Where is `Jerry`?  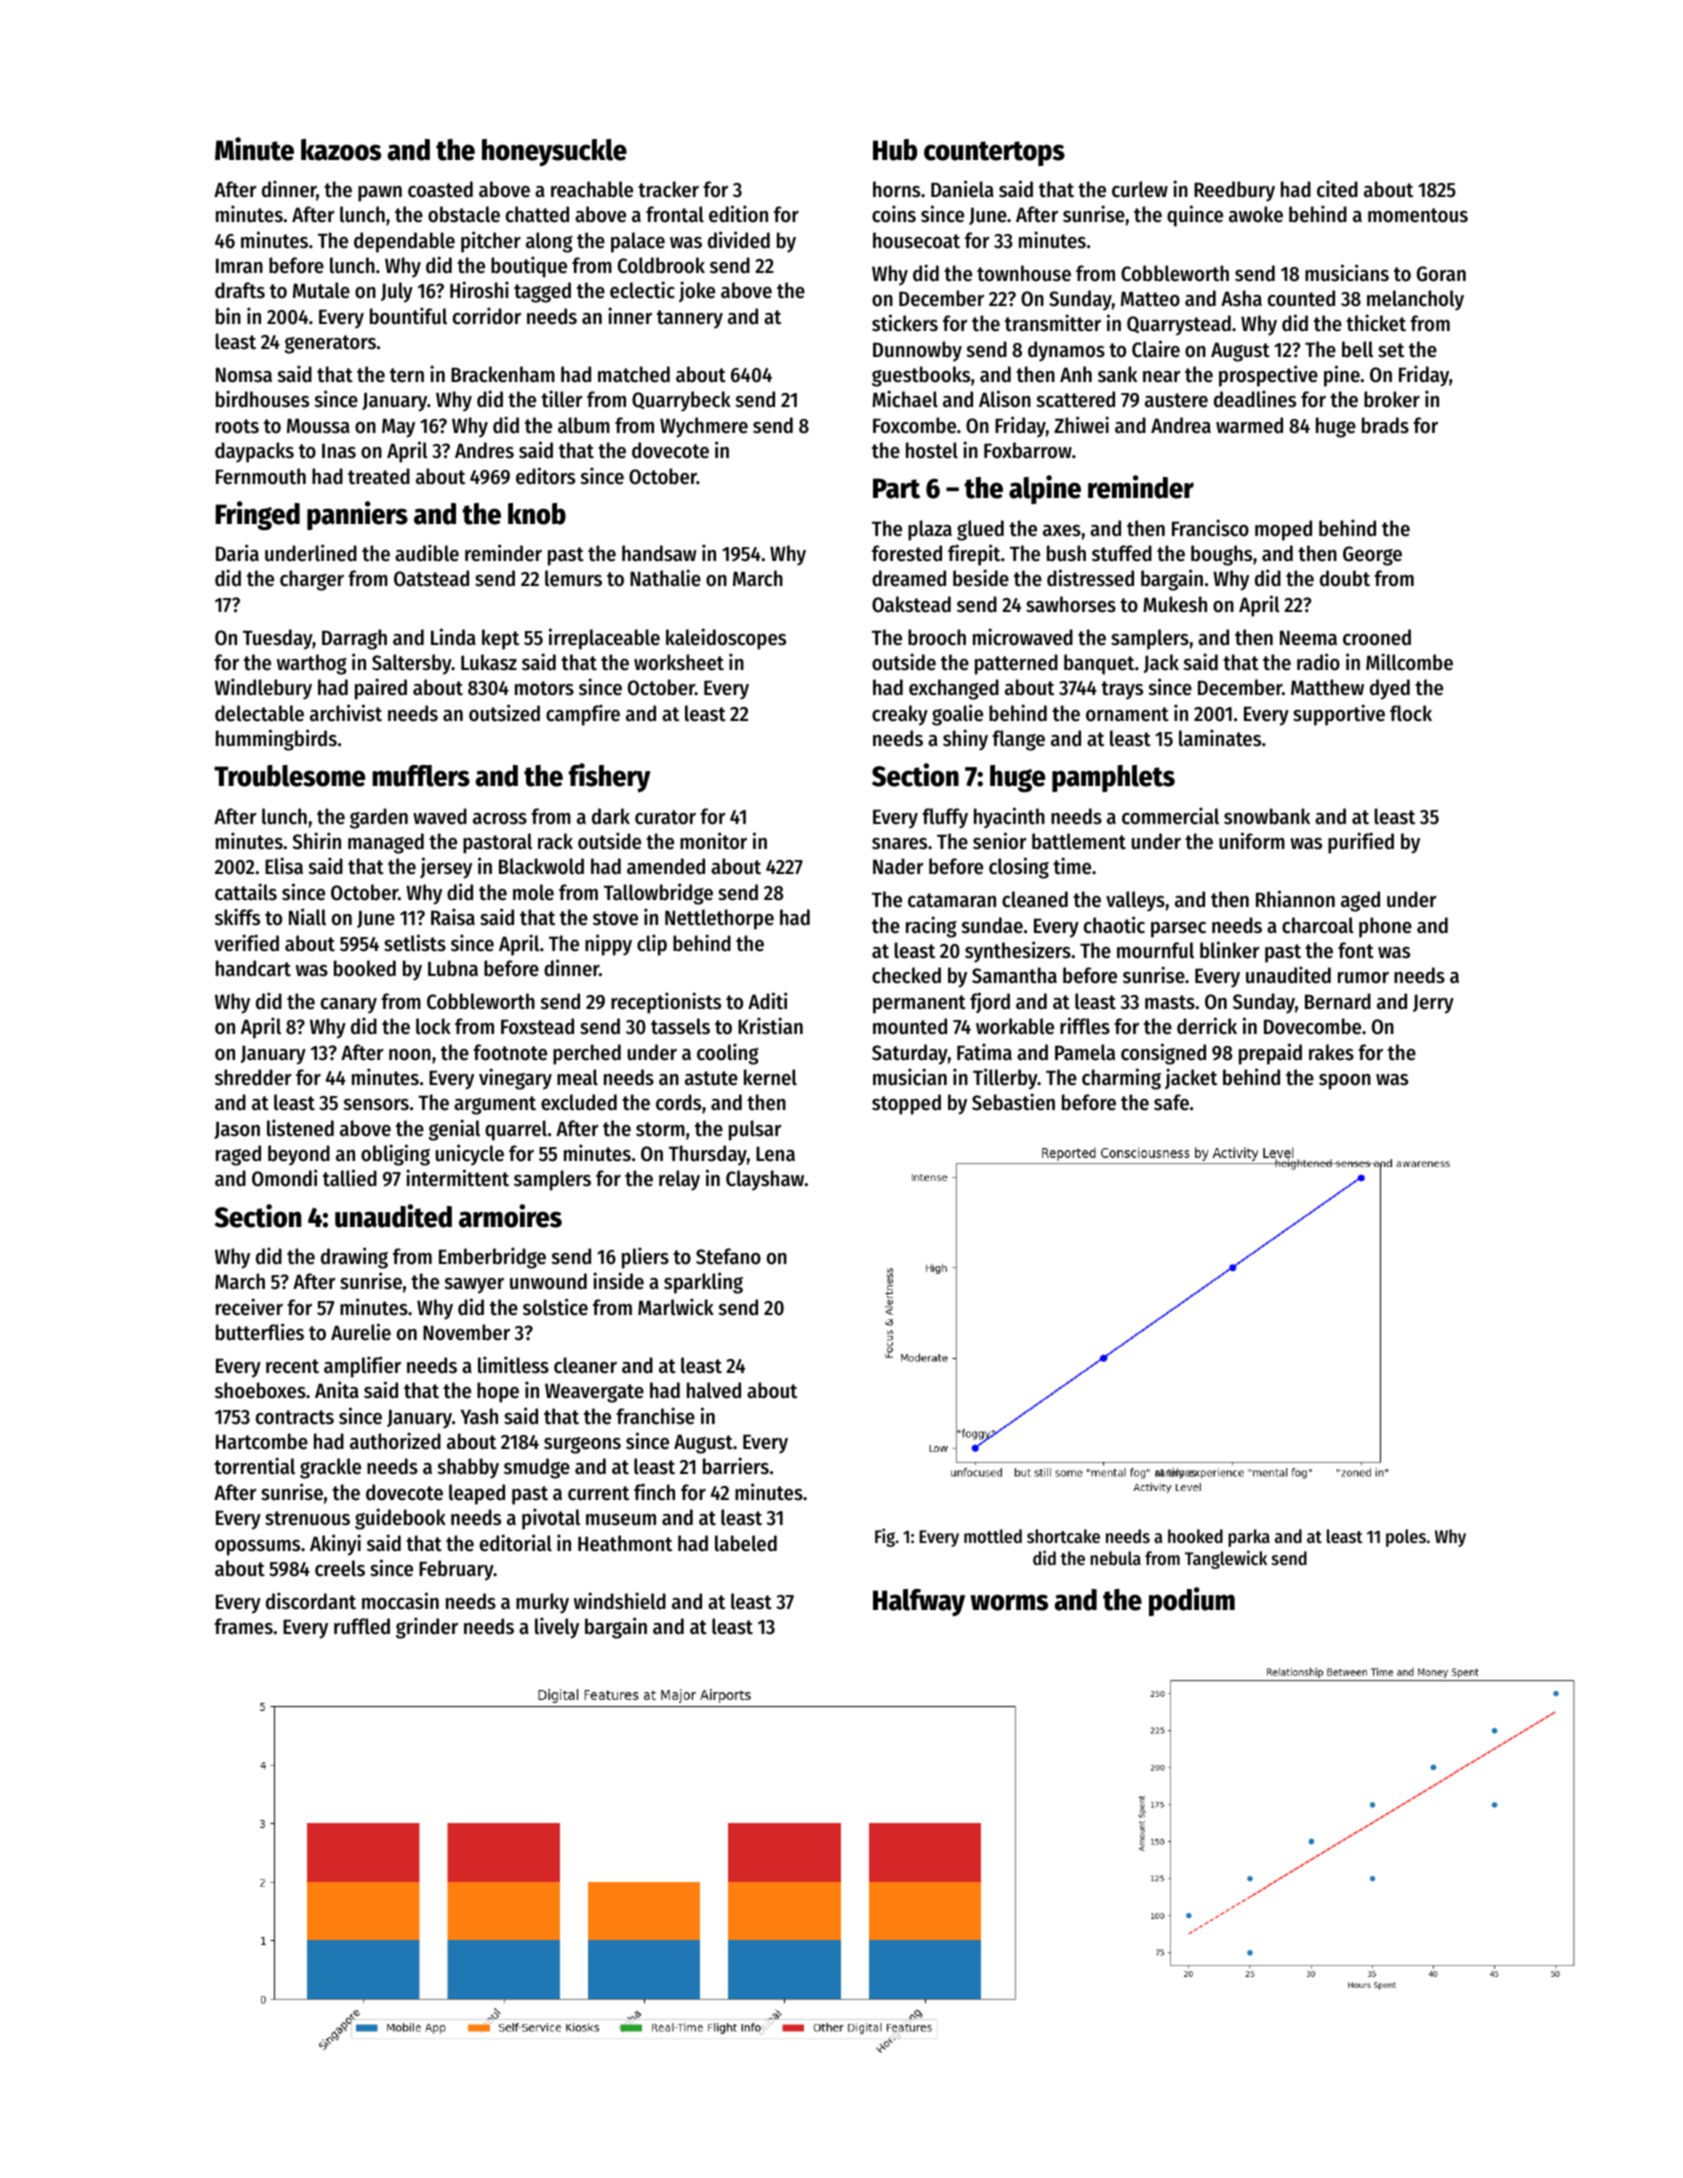
Jerry is located at coordinates (1433, 1004).
